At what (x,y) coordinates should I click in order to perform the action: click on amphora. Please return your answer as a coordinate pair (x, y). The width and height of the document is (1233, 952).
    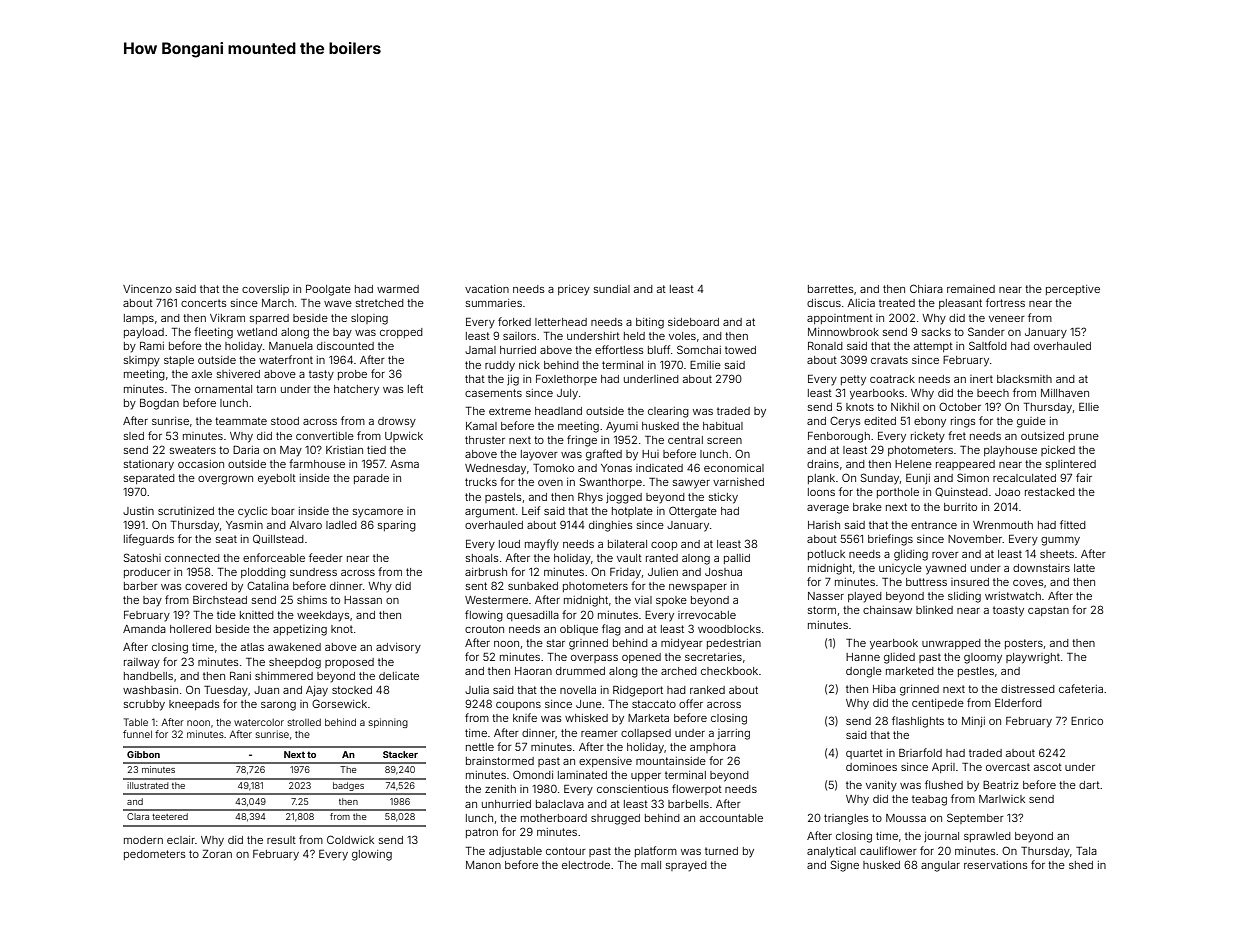
    Looking at the image, I should click on (713, 748).
